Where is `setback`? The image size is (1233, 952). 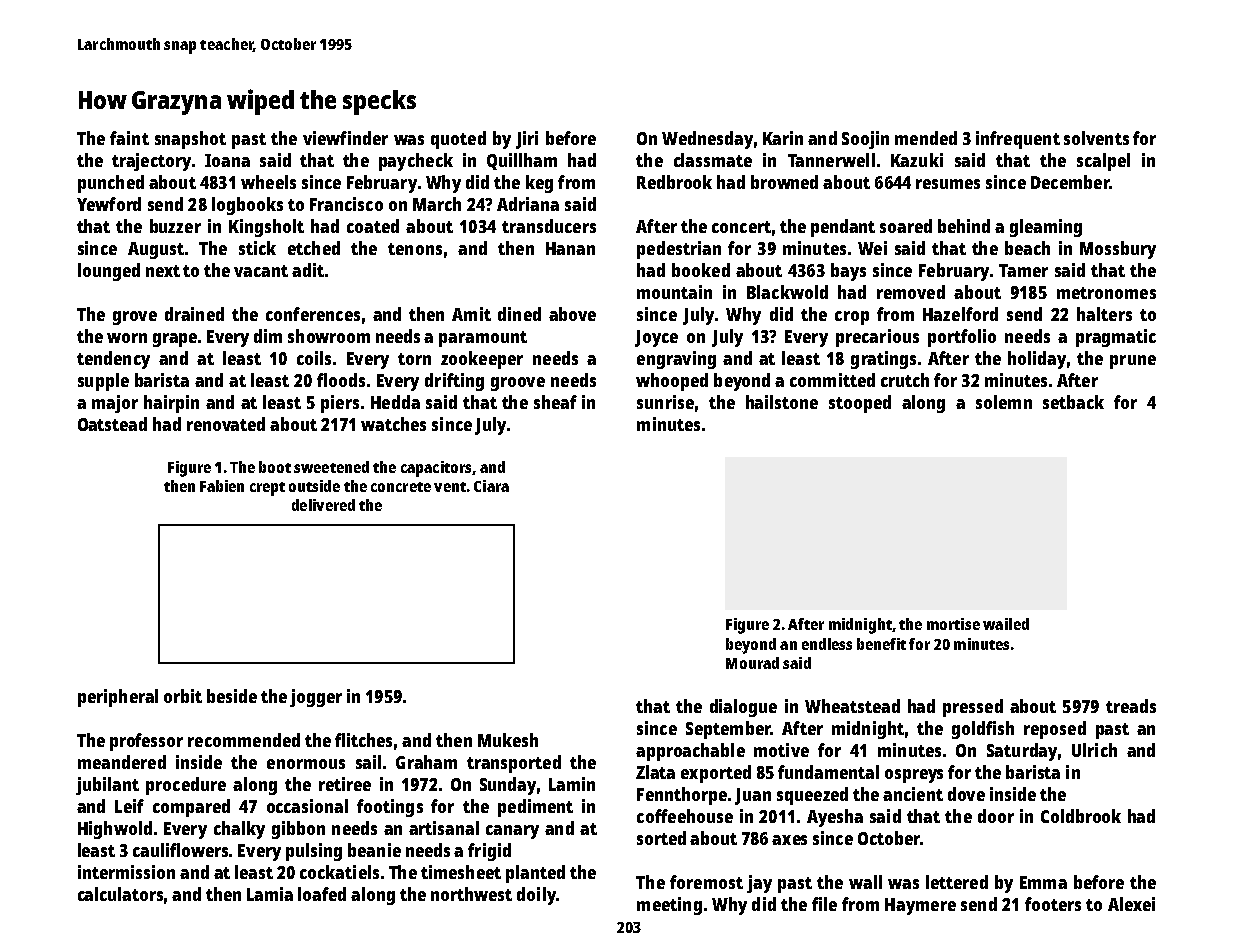 setback is located at coordinates (1073, 402).
